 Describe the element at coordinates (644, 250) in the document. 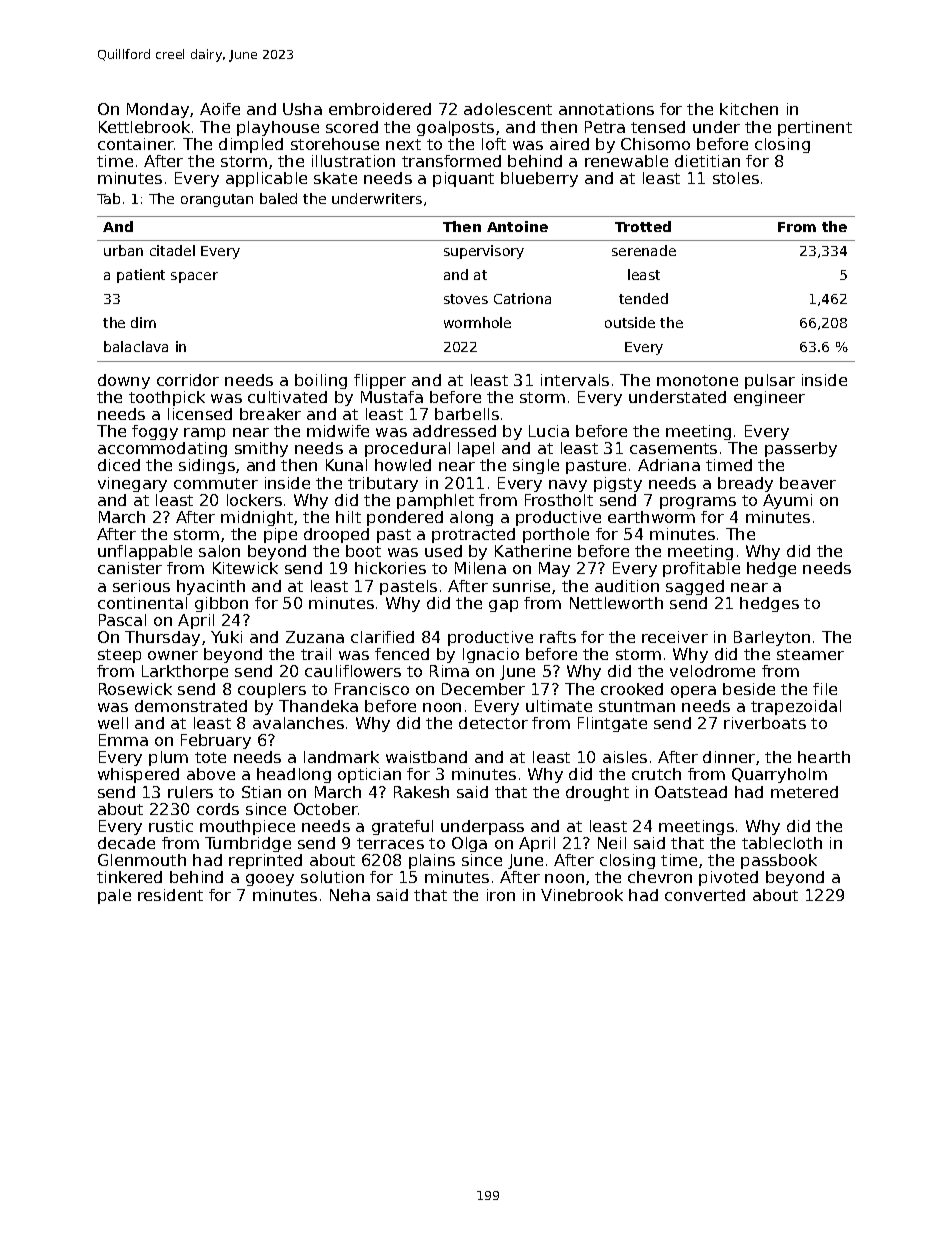

I see `serenade` at that location.
